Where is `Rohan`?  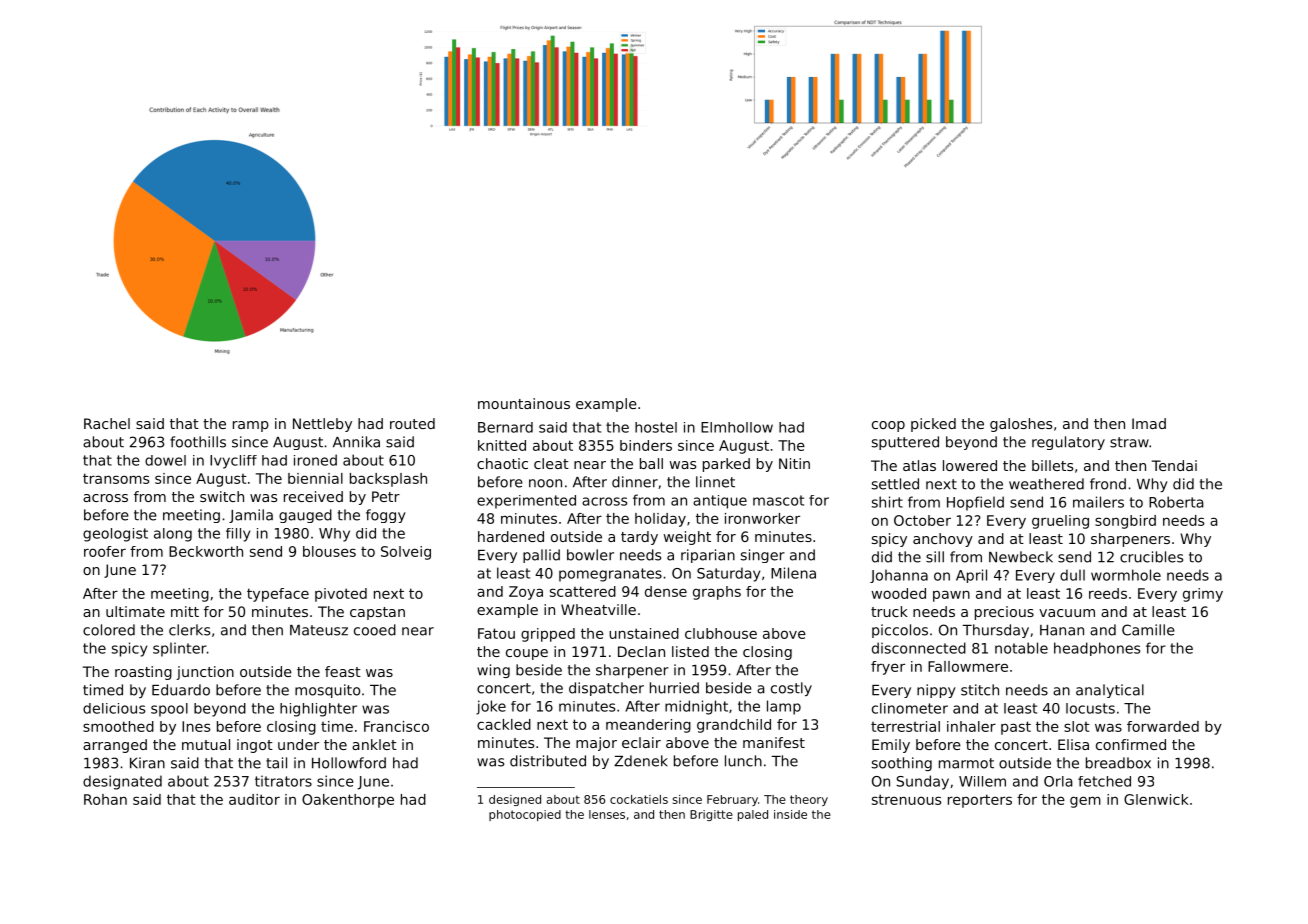
Rohan is located at coordinates (105, 799).
